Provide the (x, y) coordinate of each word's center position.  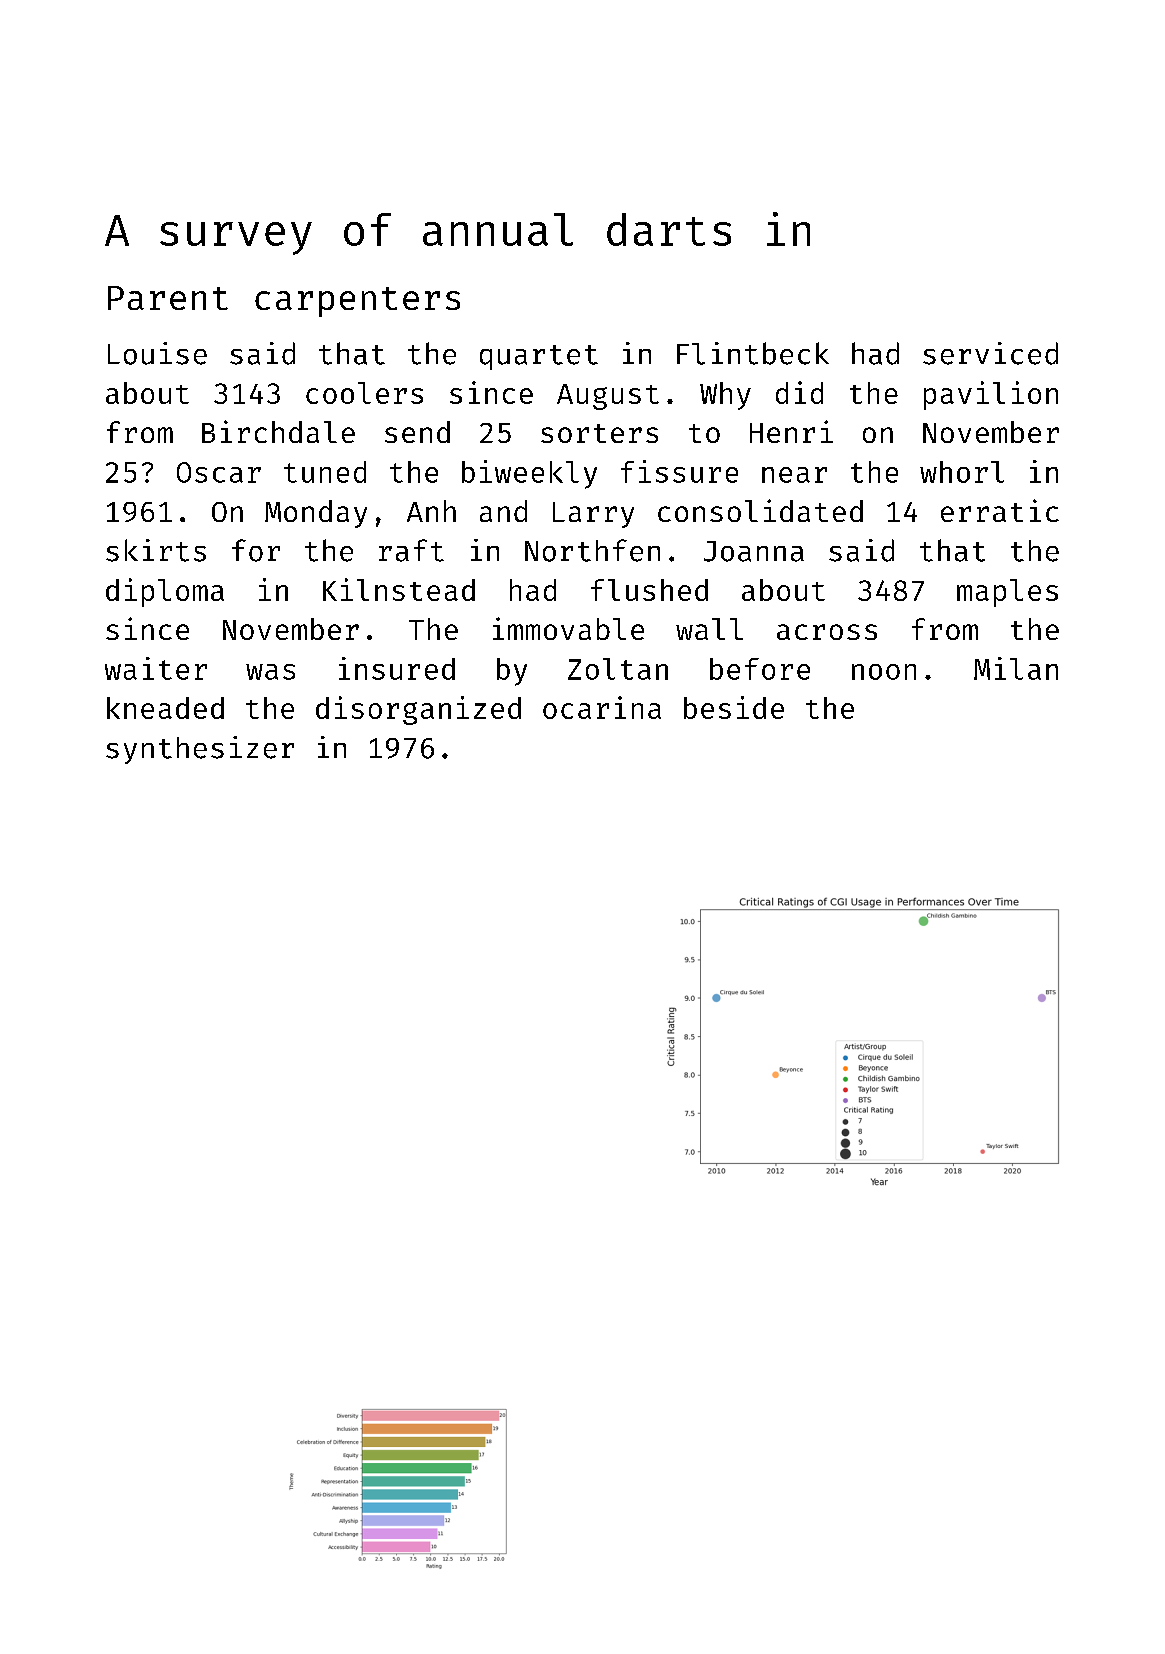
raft (411, 550)
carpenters (357, 302)
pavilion (991, 395)
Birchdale (278, 431)
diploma (165, 592)
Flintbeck (753, 353)
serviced (990, 353)
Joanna (754, 551)
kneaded (165, 708)
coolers (364, 393)
